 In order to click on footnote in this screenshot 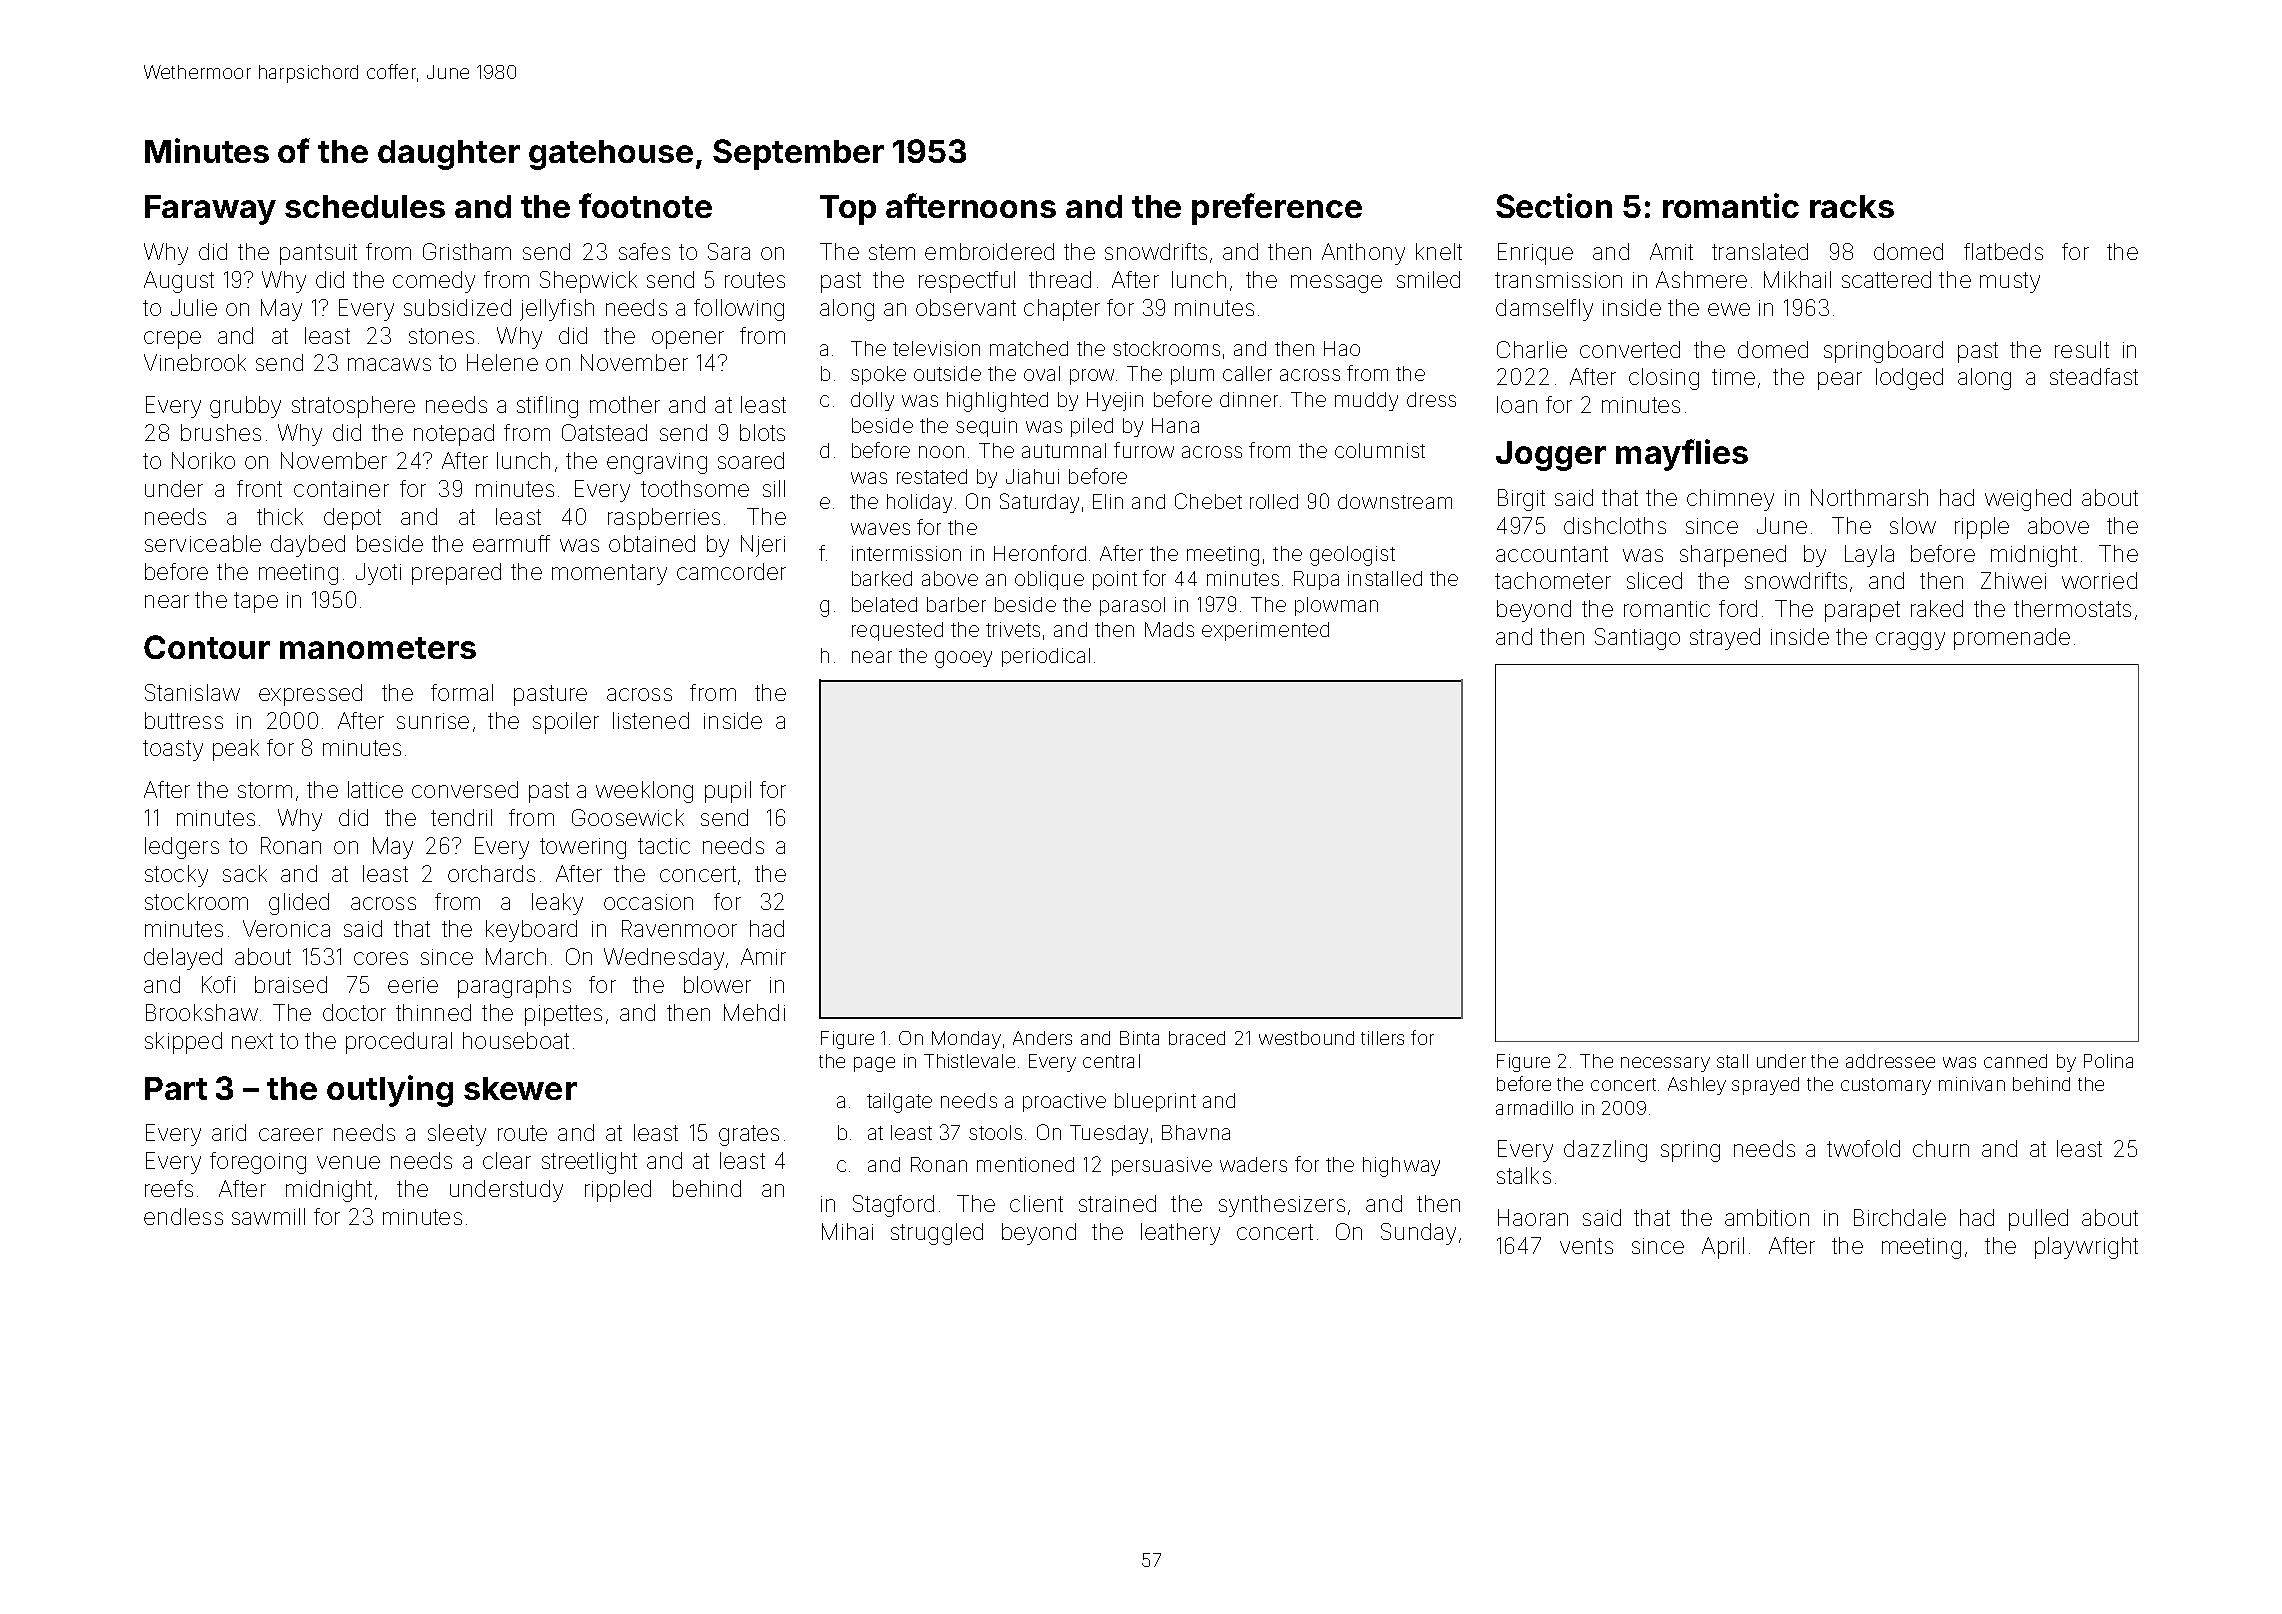, I will do `click(645, 205)`.
